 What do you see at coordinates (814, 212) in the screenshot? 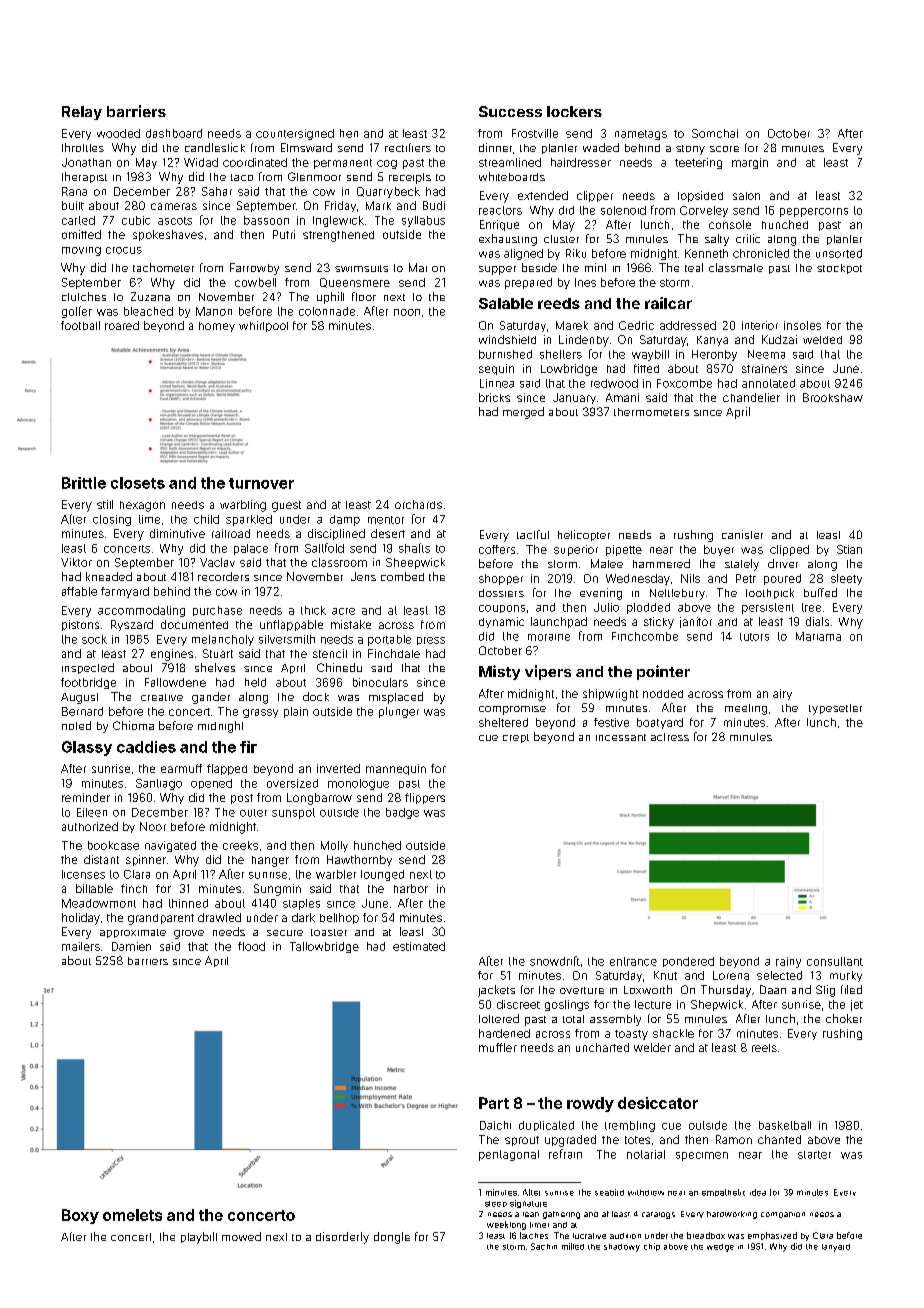
I see `peppercorns` at bounding box center [814, 212].
